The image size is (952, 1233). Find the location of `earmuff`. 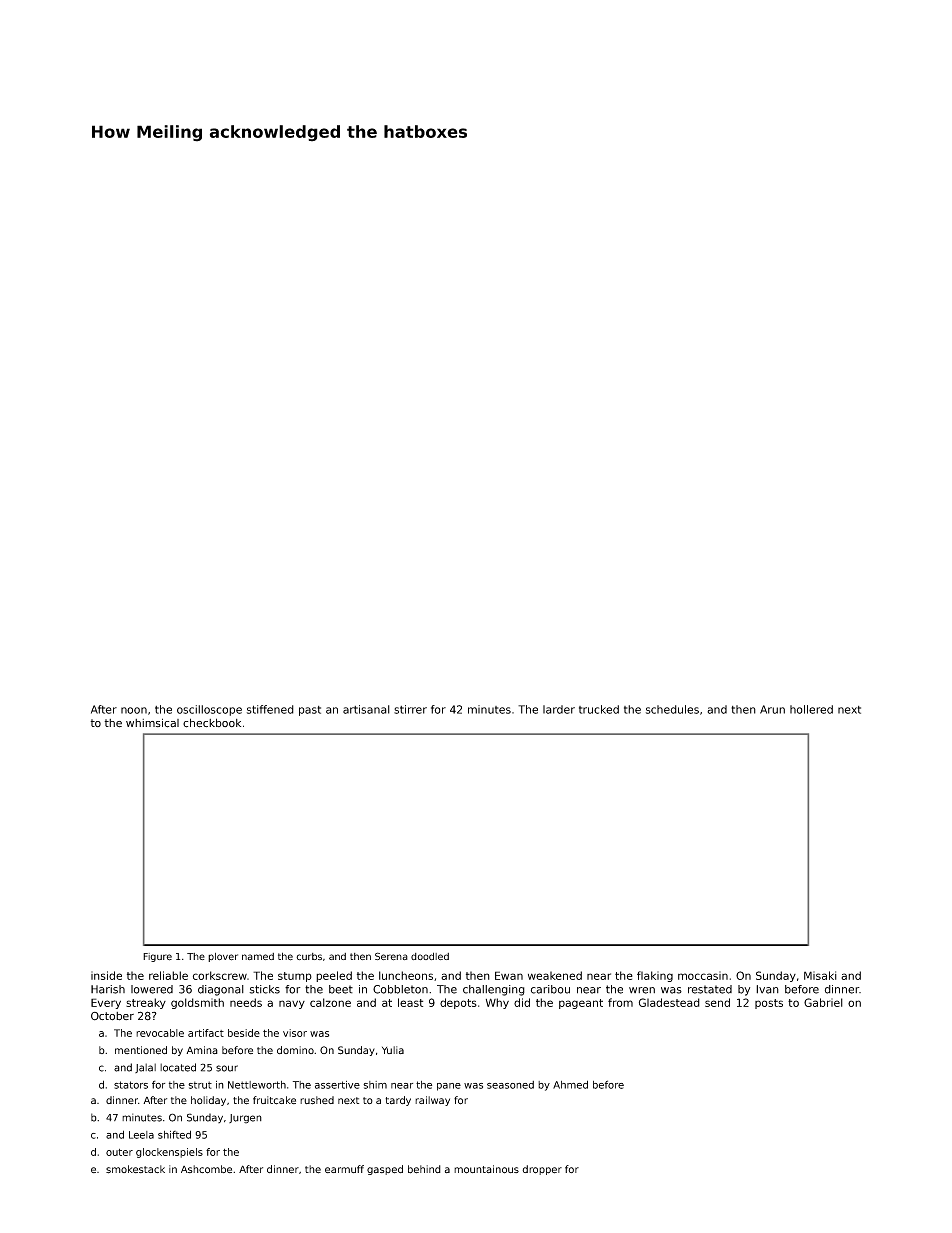

earmuff is located at coordinates (344, 1169).
